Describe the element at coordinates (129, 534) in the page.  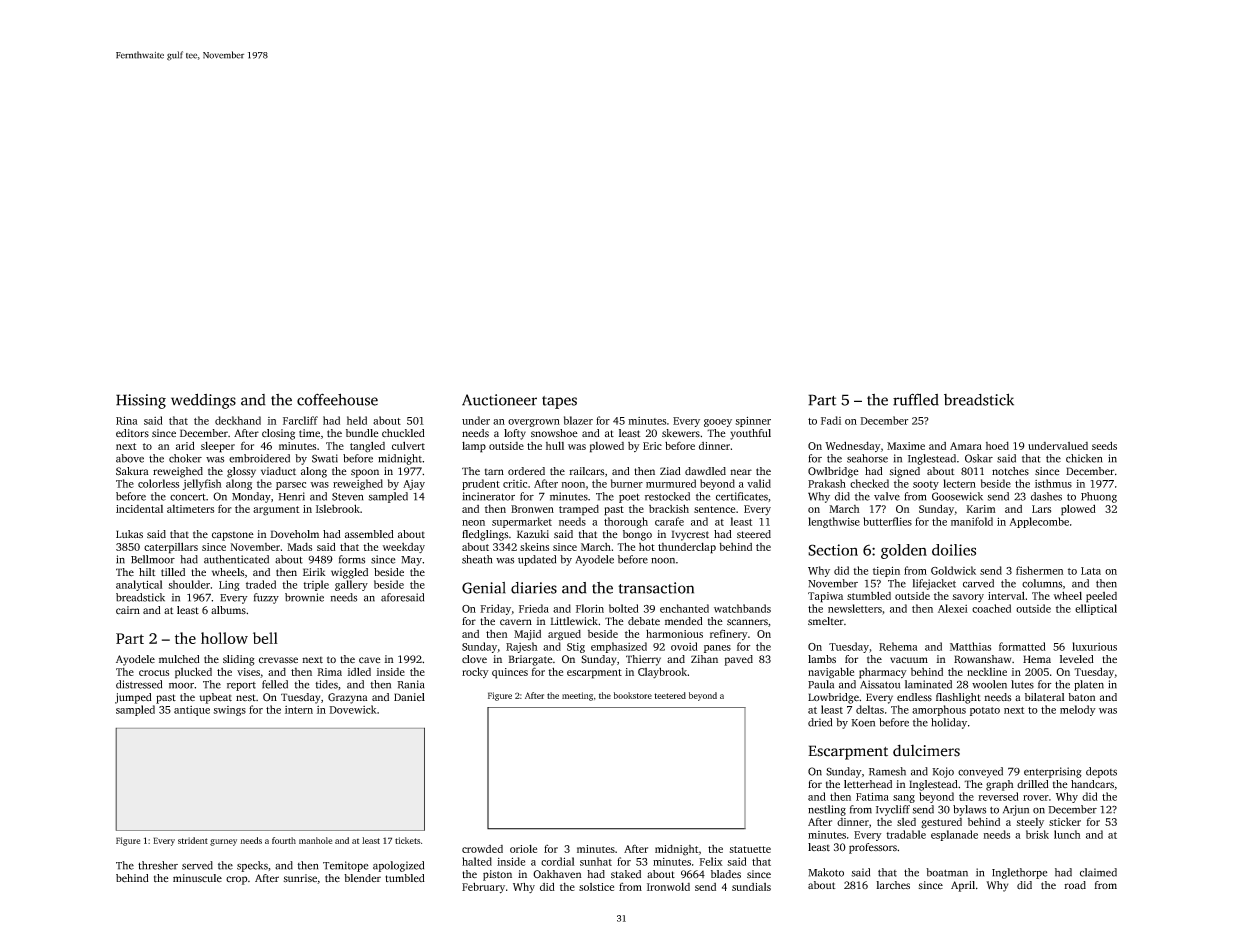
I see `Lukas` at that location.
